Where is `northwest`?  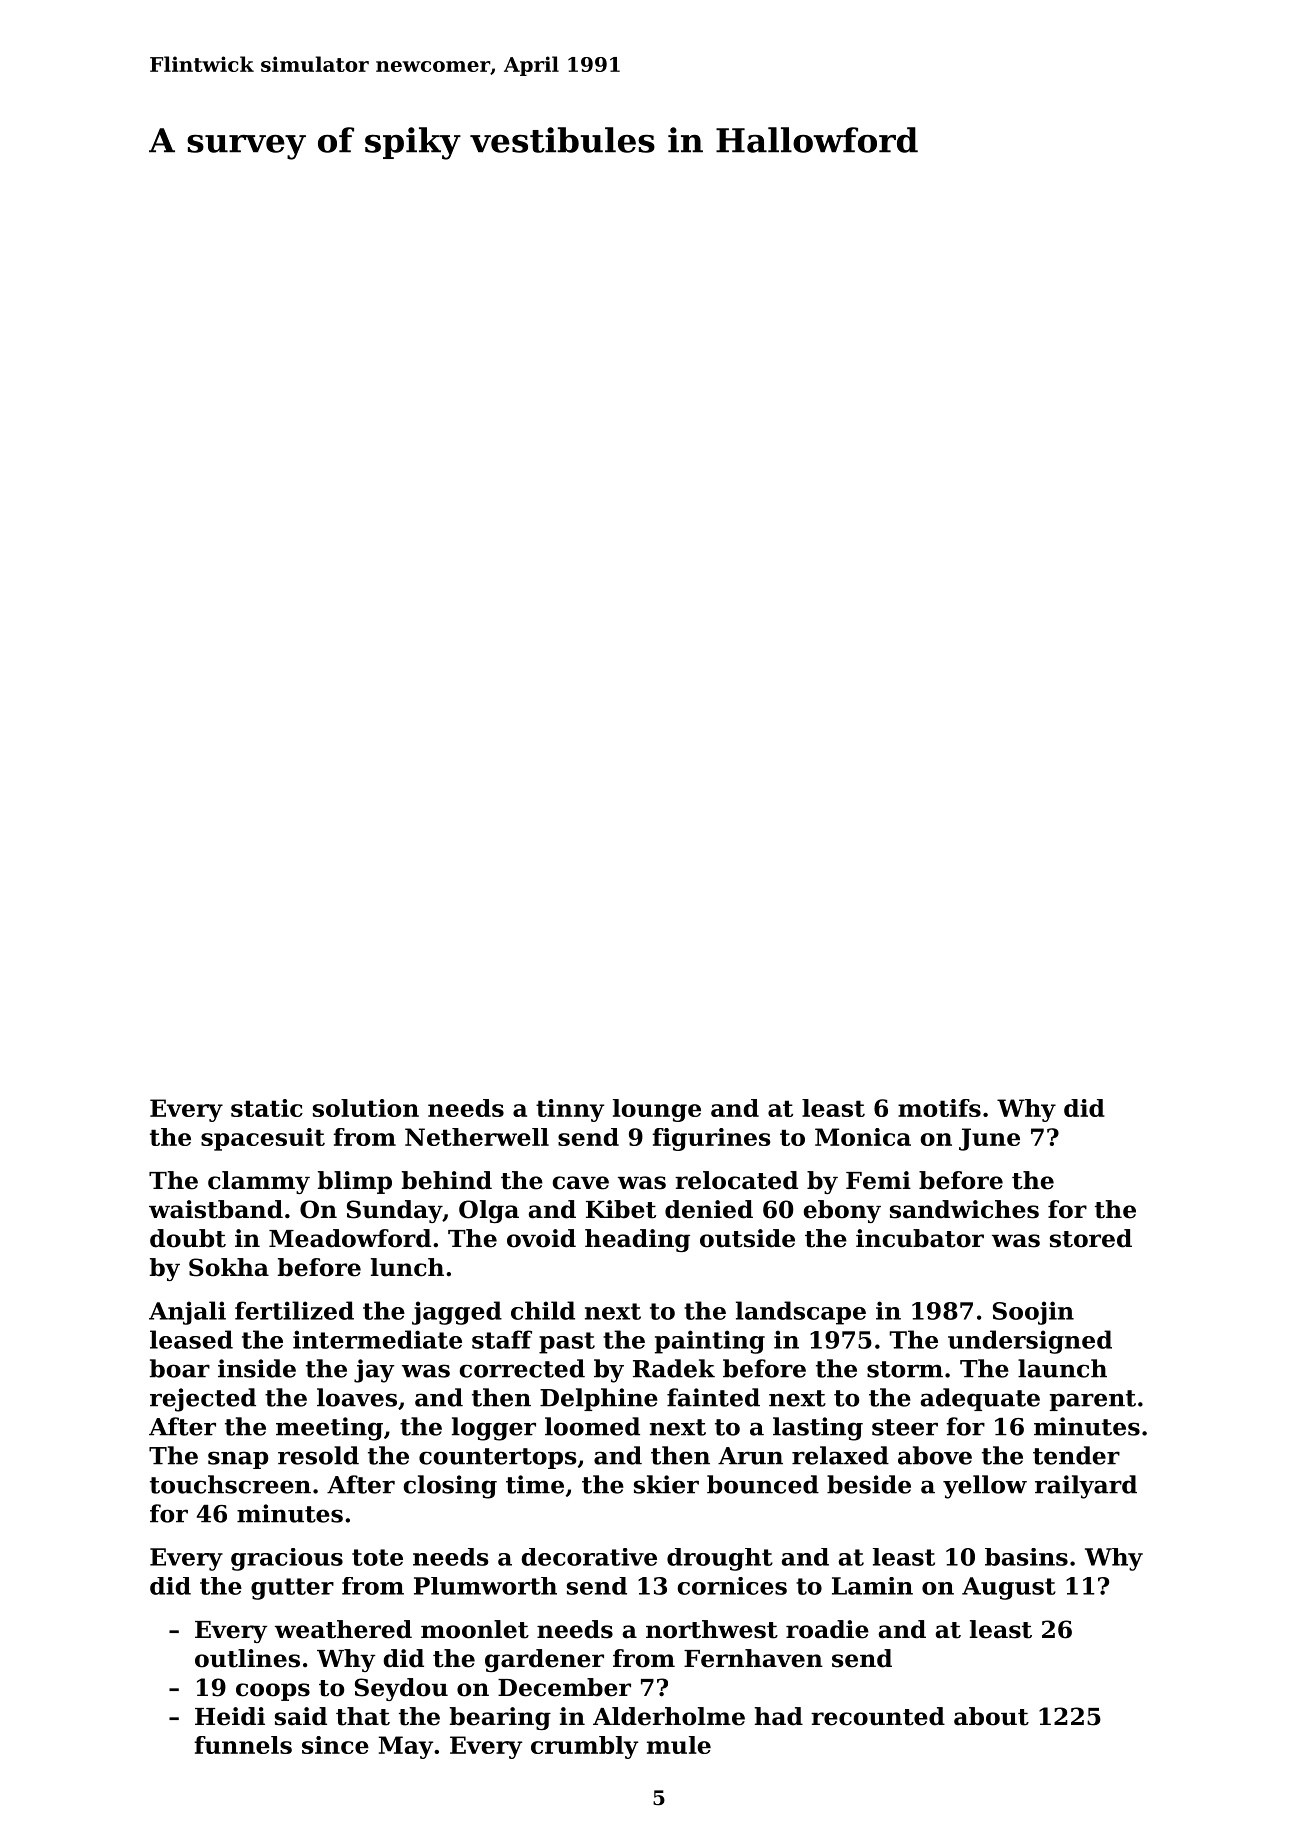
northwest is located at coordinates (712, 1629).
